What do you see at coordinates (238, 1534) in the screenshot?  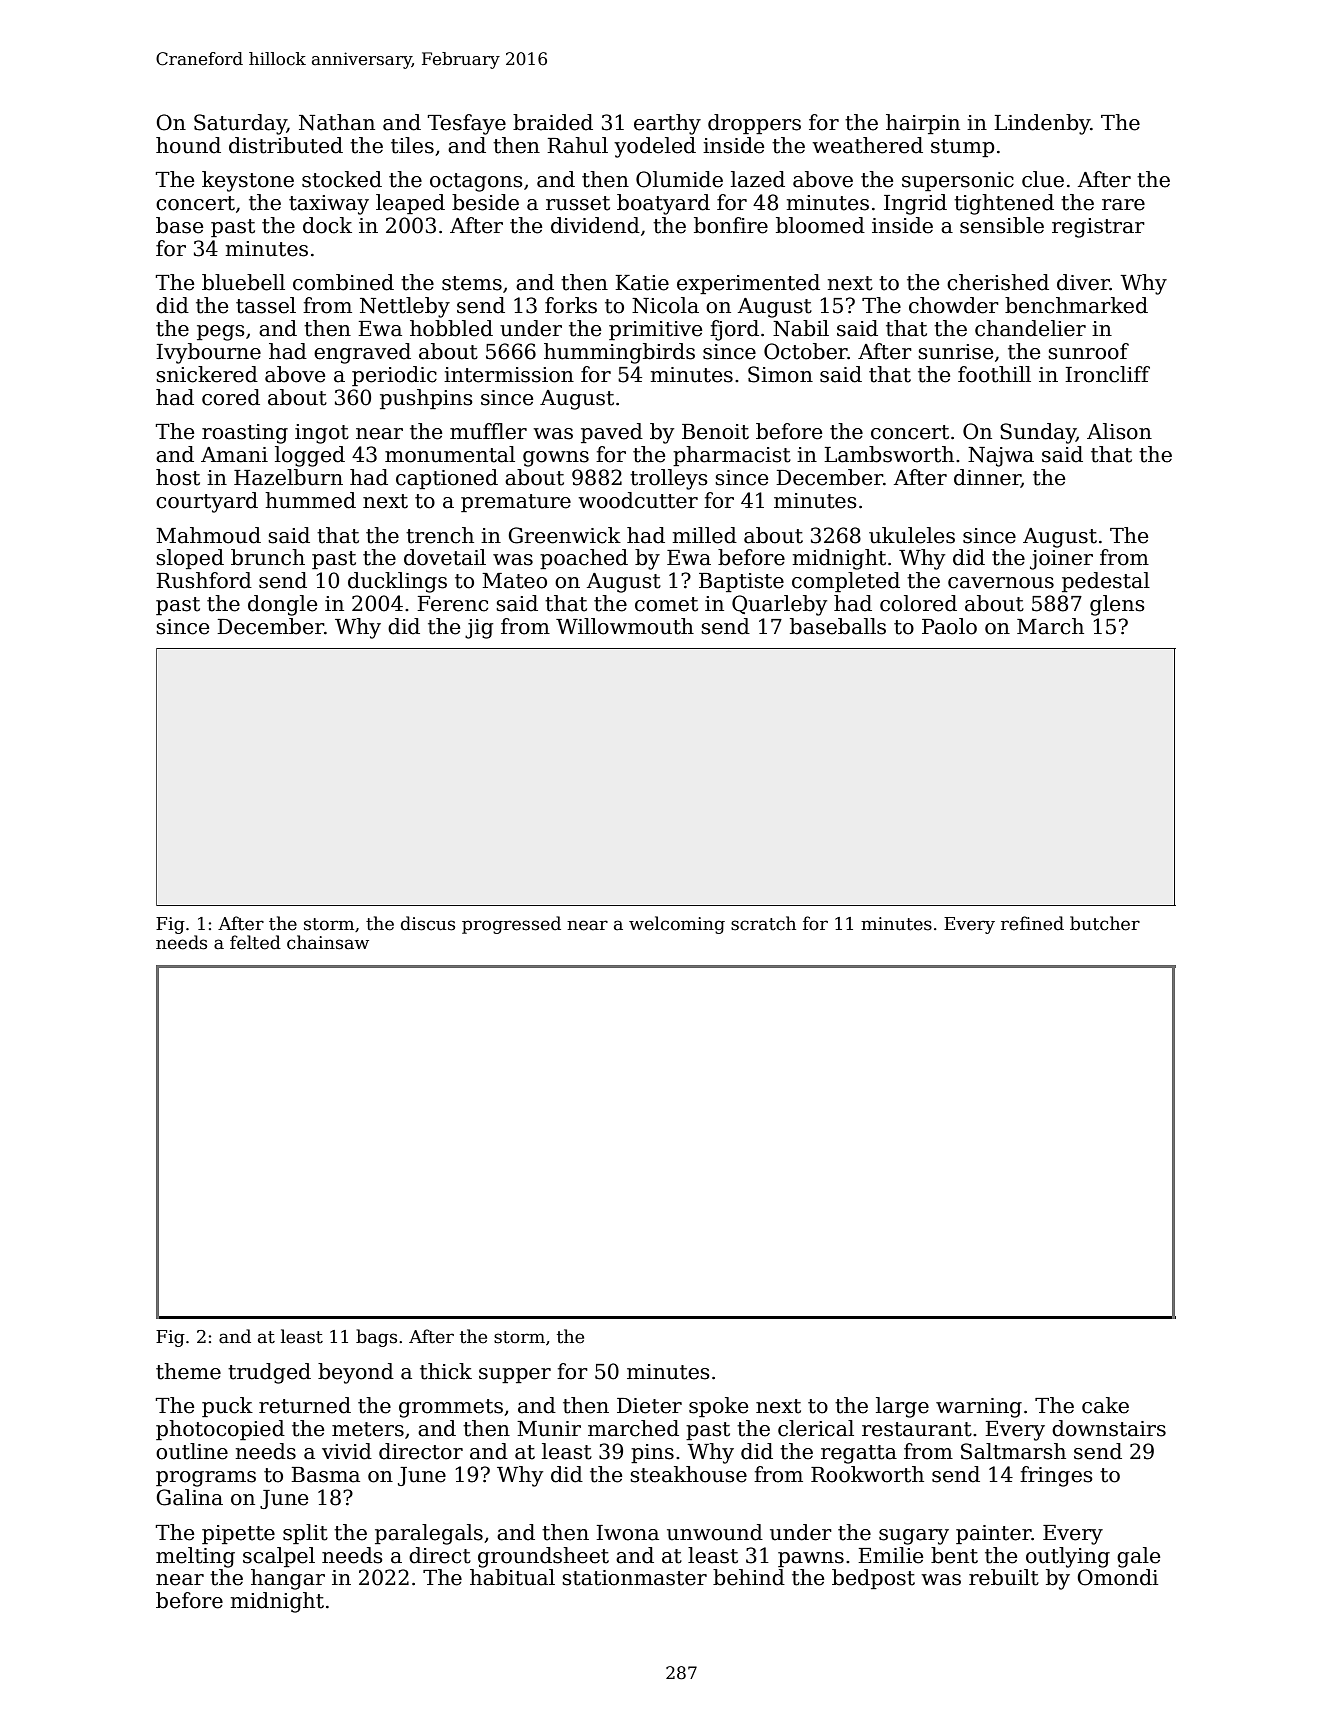 I see `pipette` at bounding box center [238, 1534].
